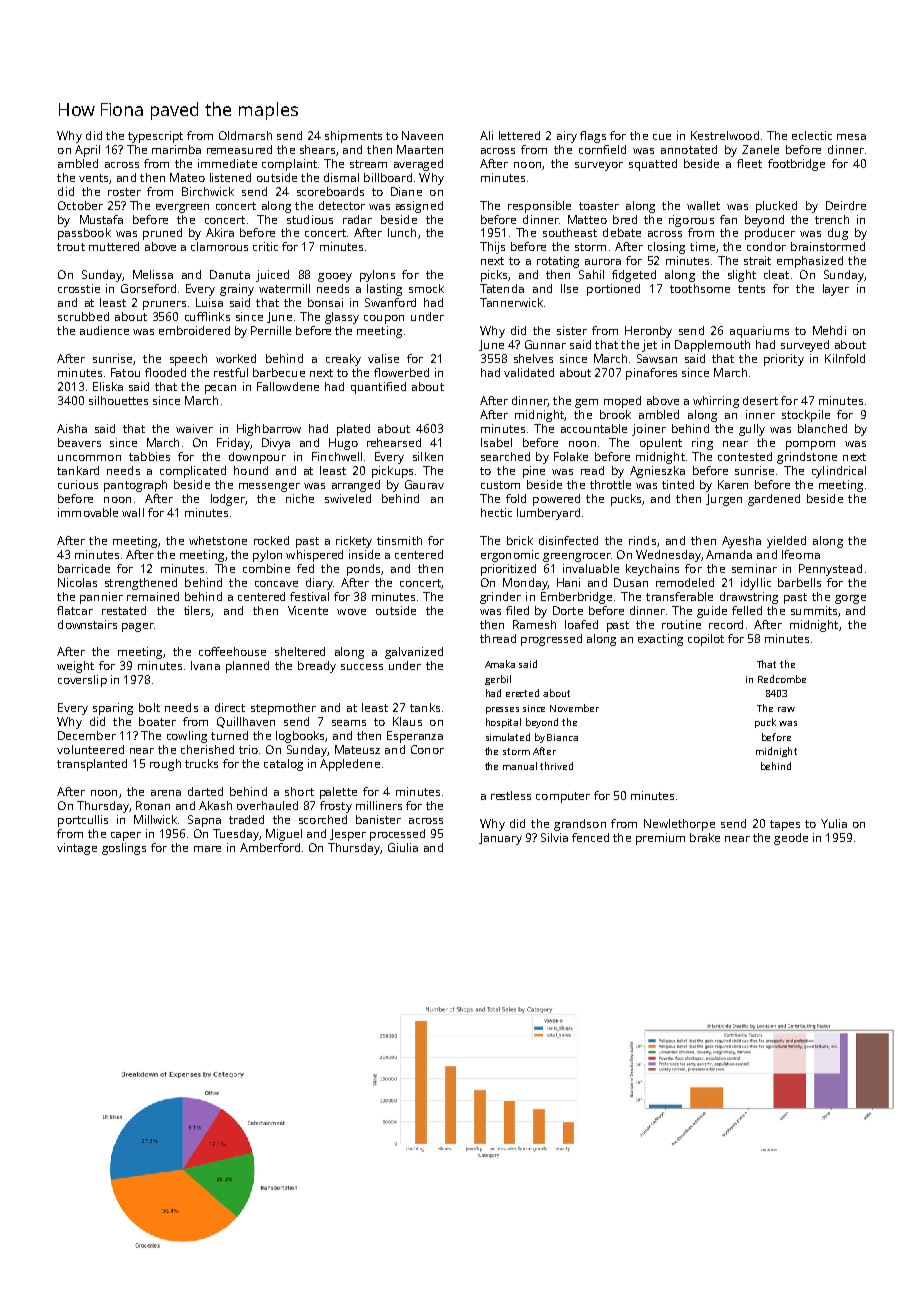  Describe the element at coordinates (517, 610) in the image. I see `filed` at that location.
